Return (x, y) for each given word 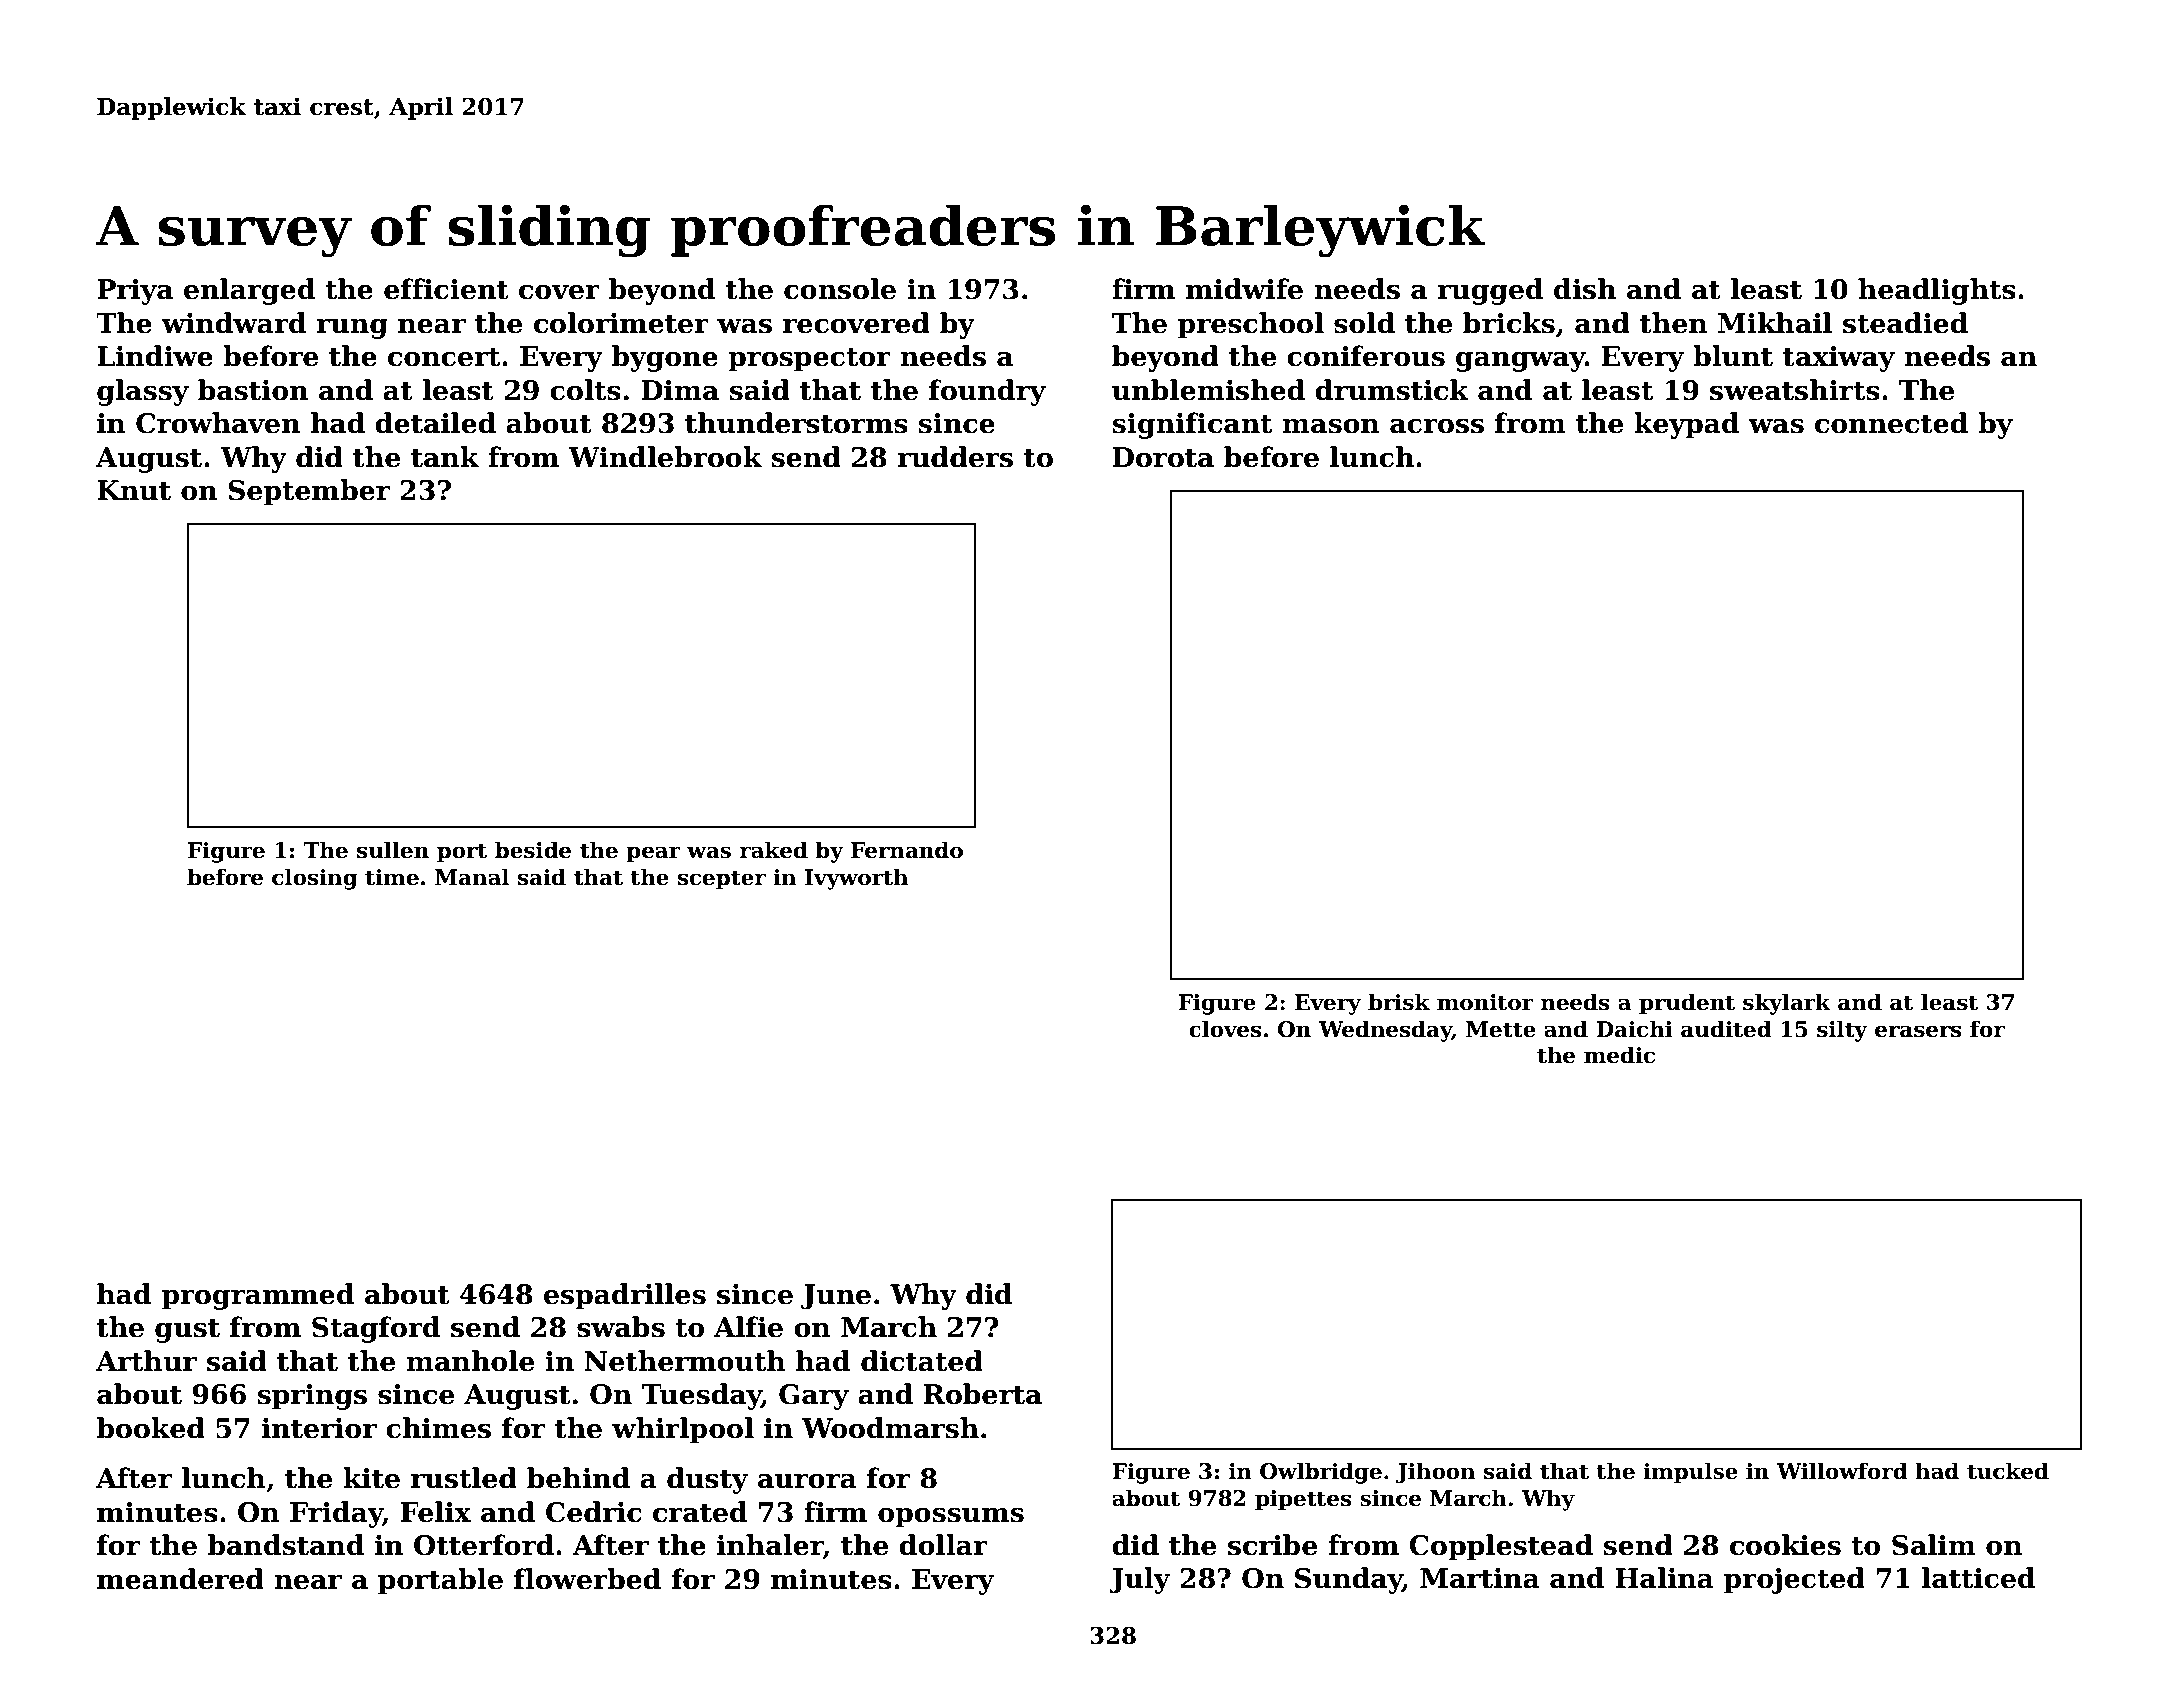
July (1140, 1580)
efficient (446, 289)
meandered (180, 1579)
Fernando (907, 850)
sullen (393, 850)
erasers (1918, 1031)
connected (1891, 423)
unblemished (1208, 390)
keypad (1686, 425)
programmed (258, 1296)
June (836, 1297)
